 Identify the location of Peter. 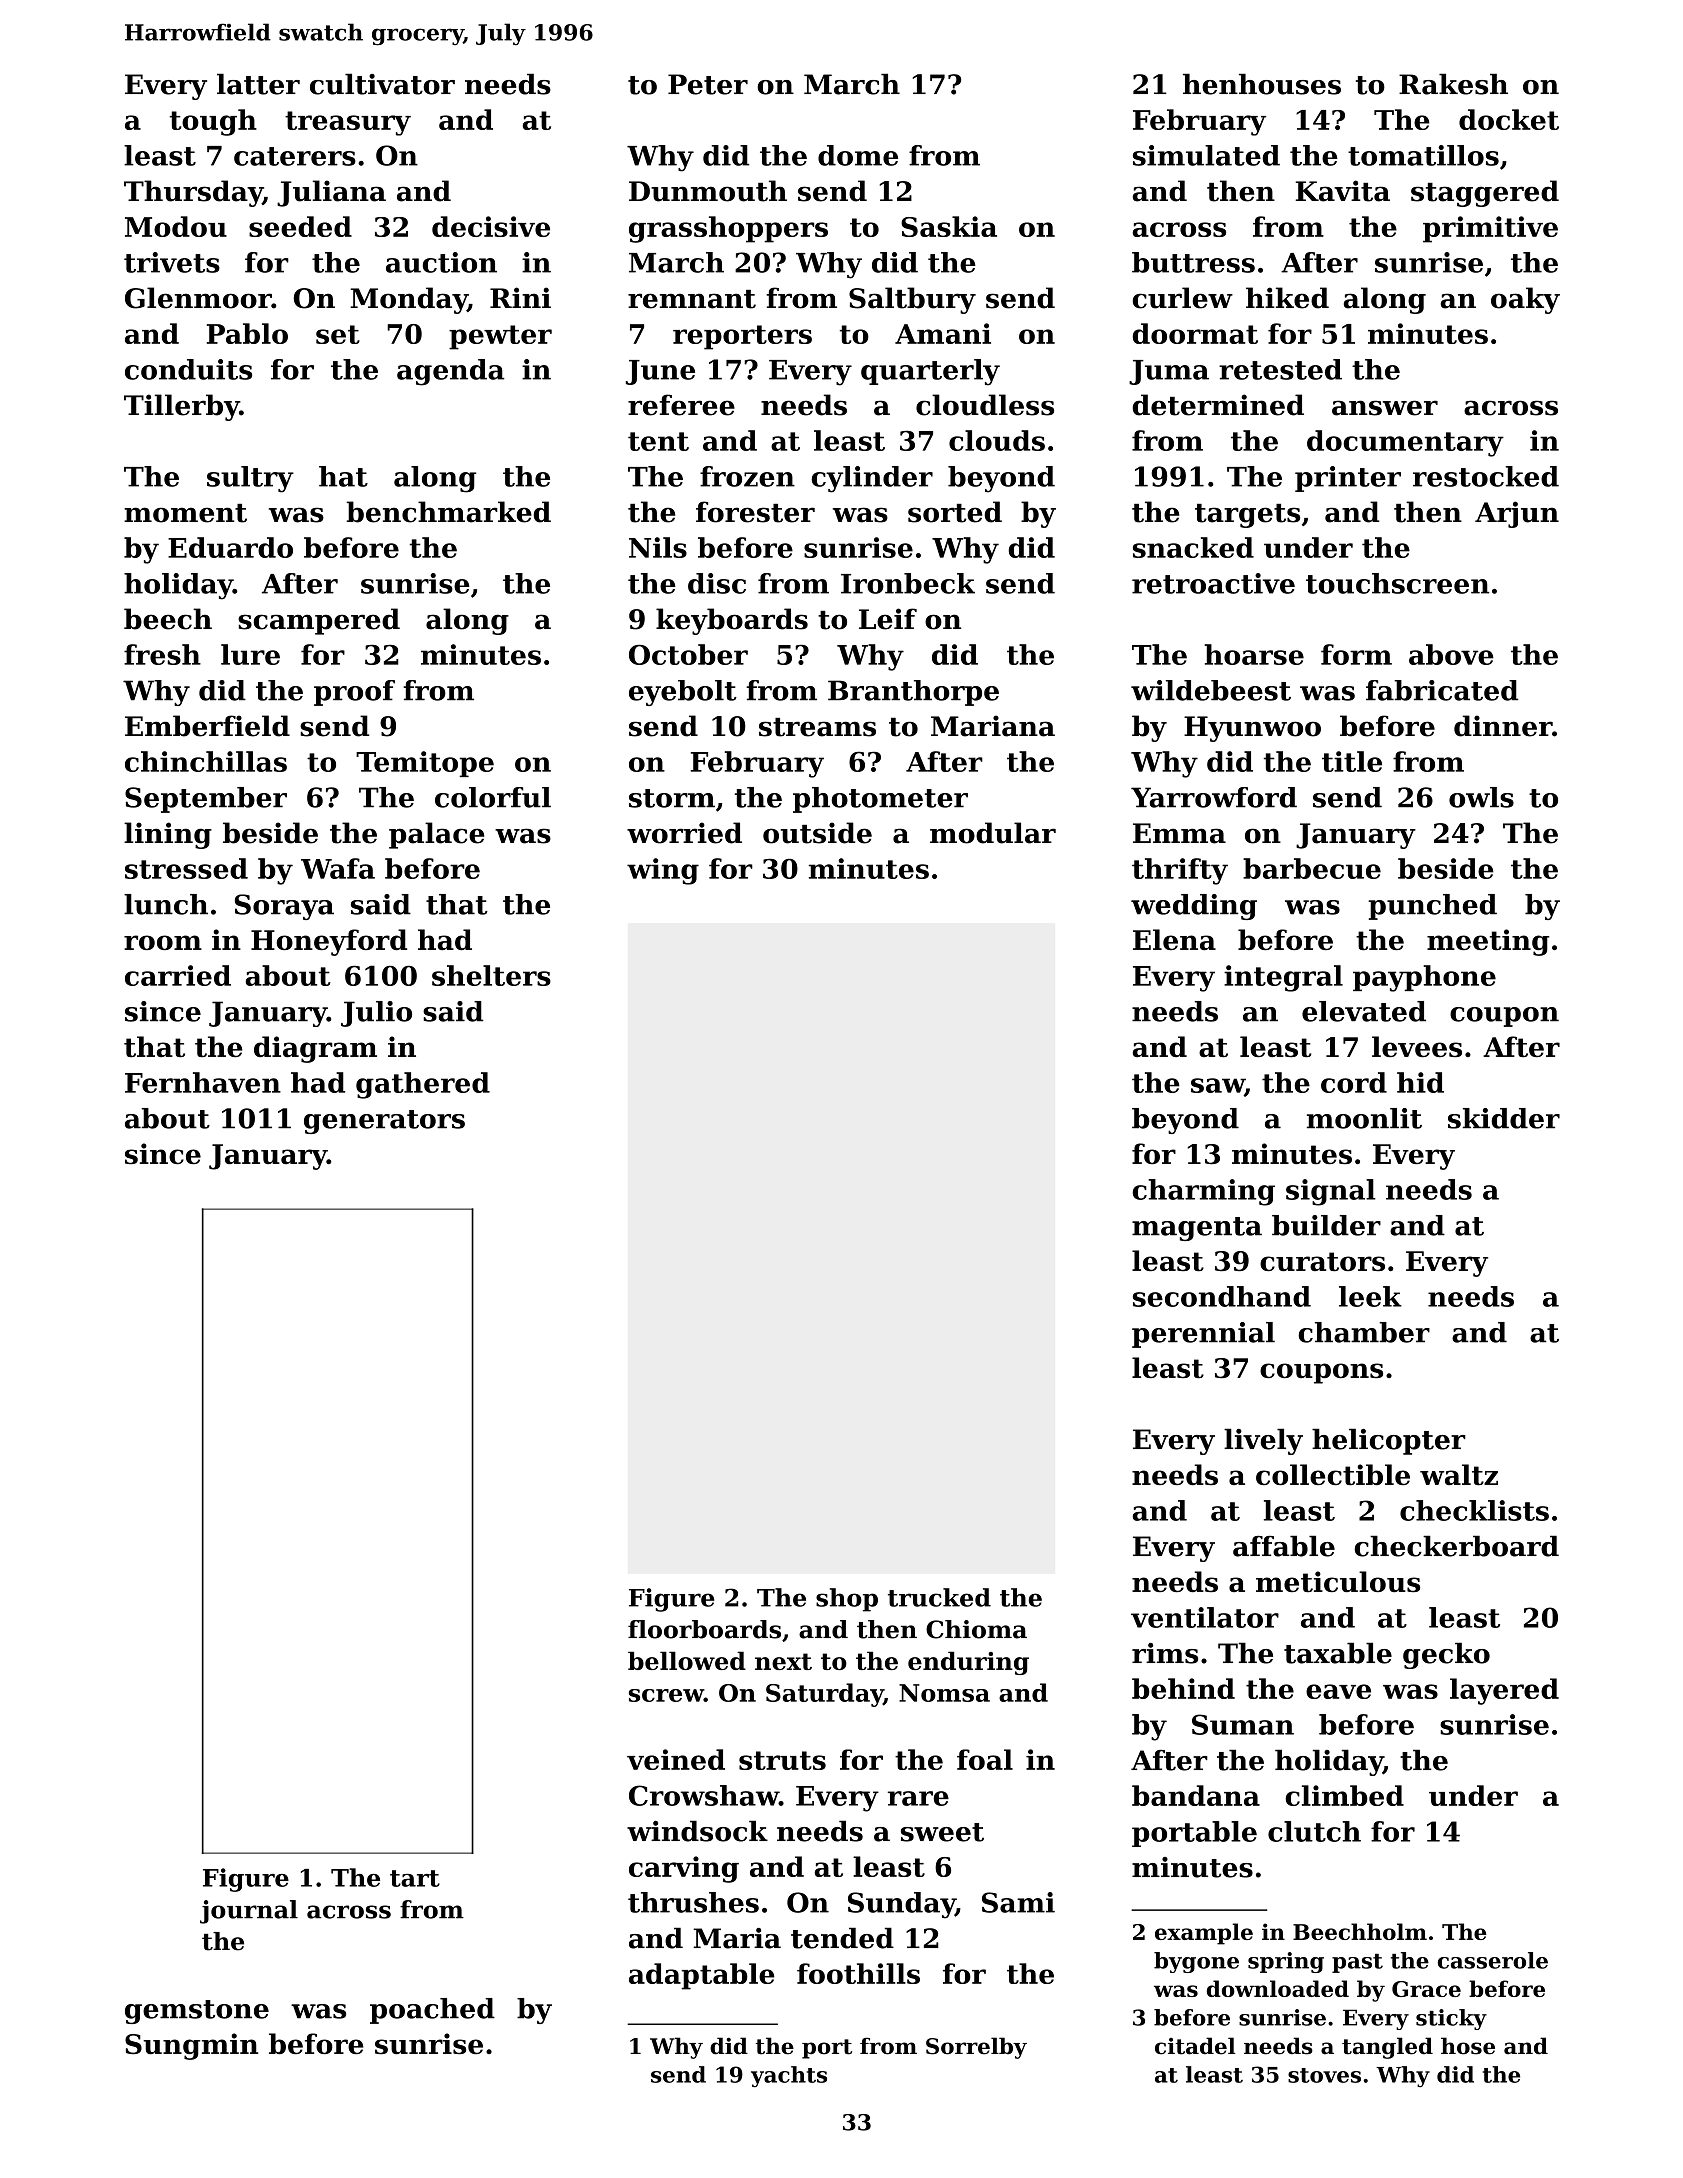
(708, 84).
